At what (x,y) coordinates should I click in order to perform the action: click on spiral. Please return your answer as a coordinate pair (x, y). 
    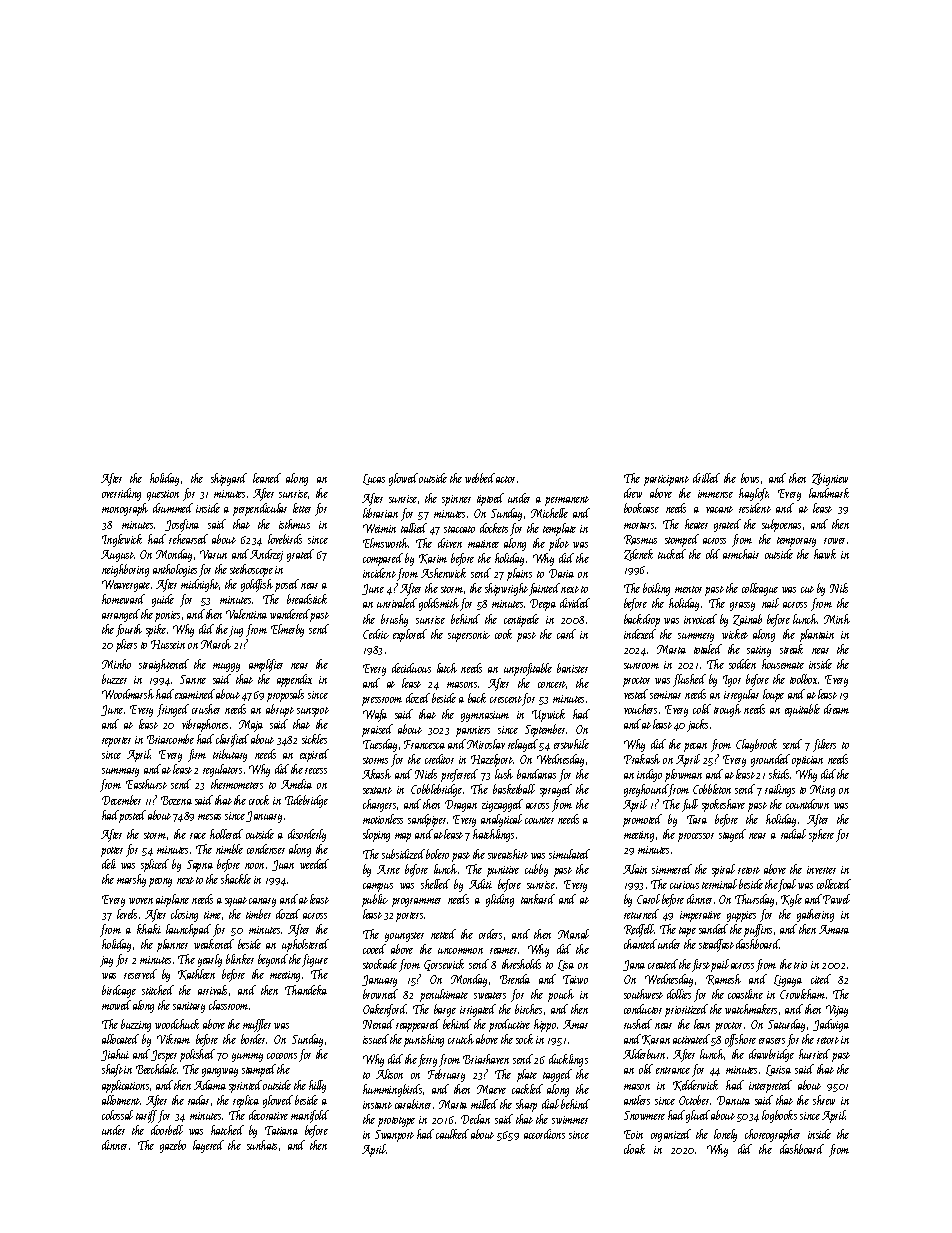
    Looking at the image, I should click on (723, 870).
